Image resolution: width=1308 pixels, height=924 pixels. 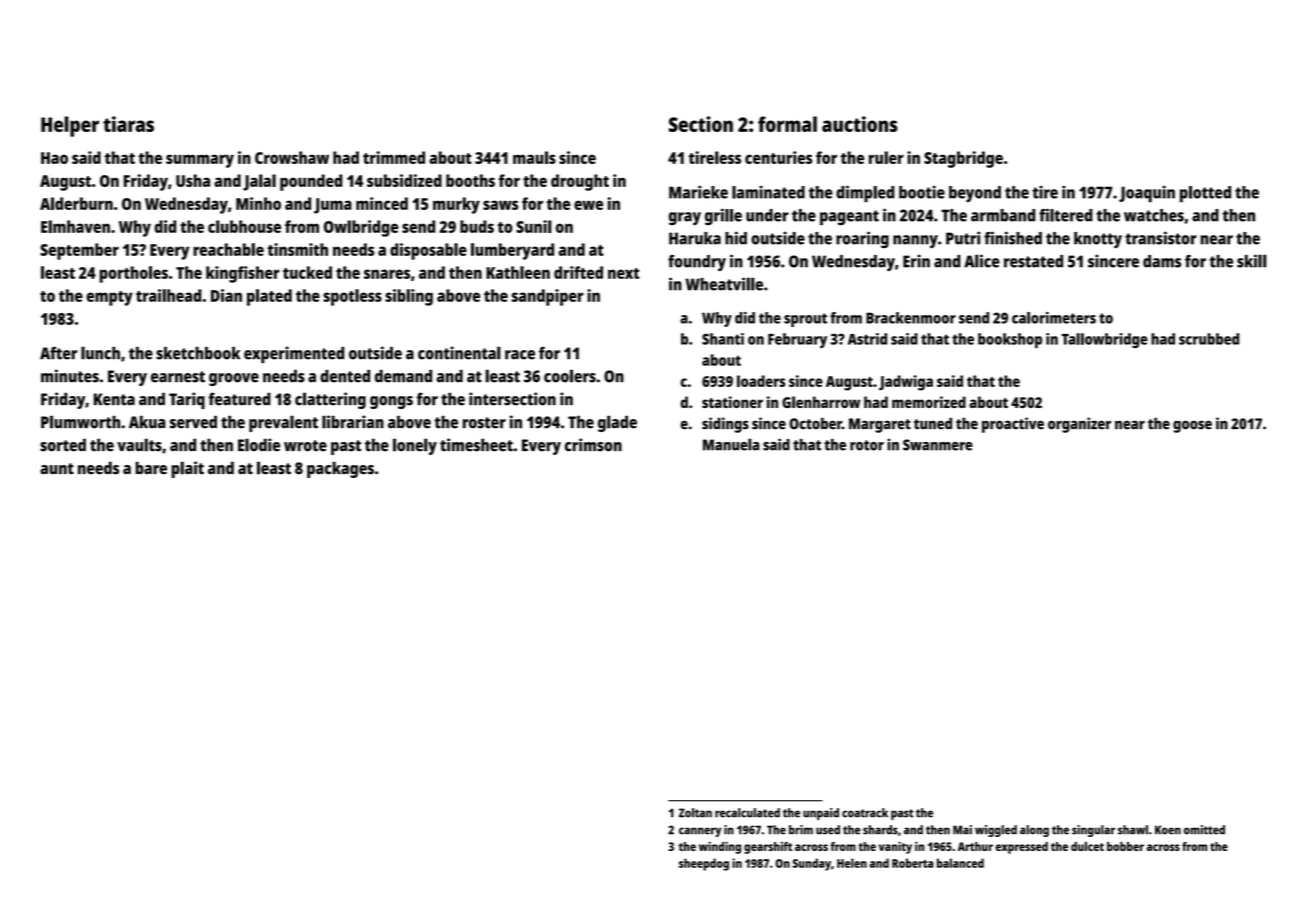 I want to click on omitted, so click(x=1204, y=830).
